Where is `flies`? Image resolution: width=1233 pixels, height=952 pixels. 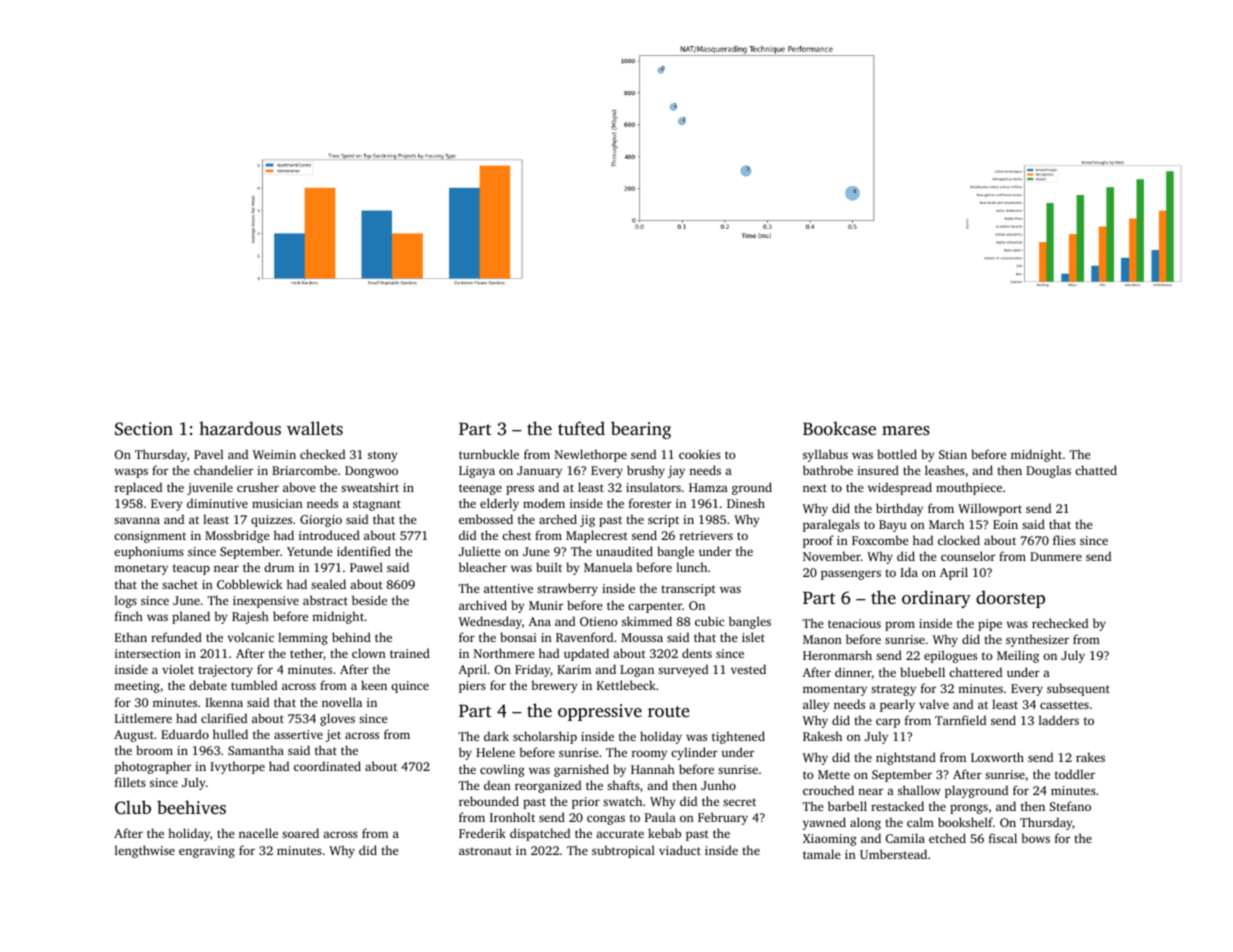
flies is located at coordinates (1064, 540).
